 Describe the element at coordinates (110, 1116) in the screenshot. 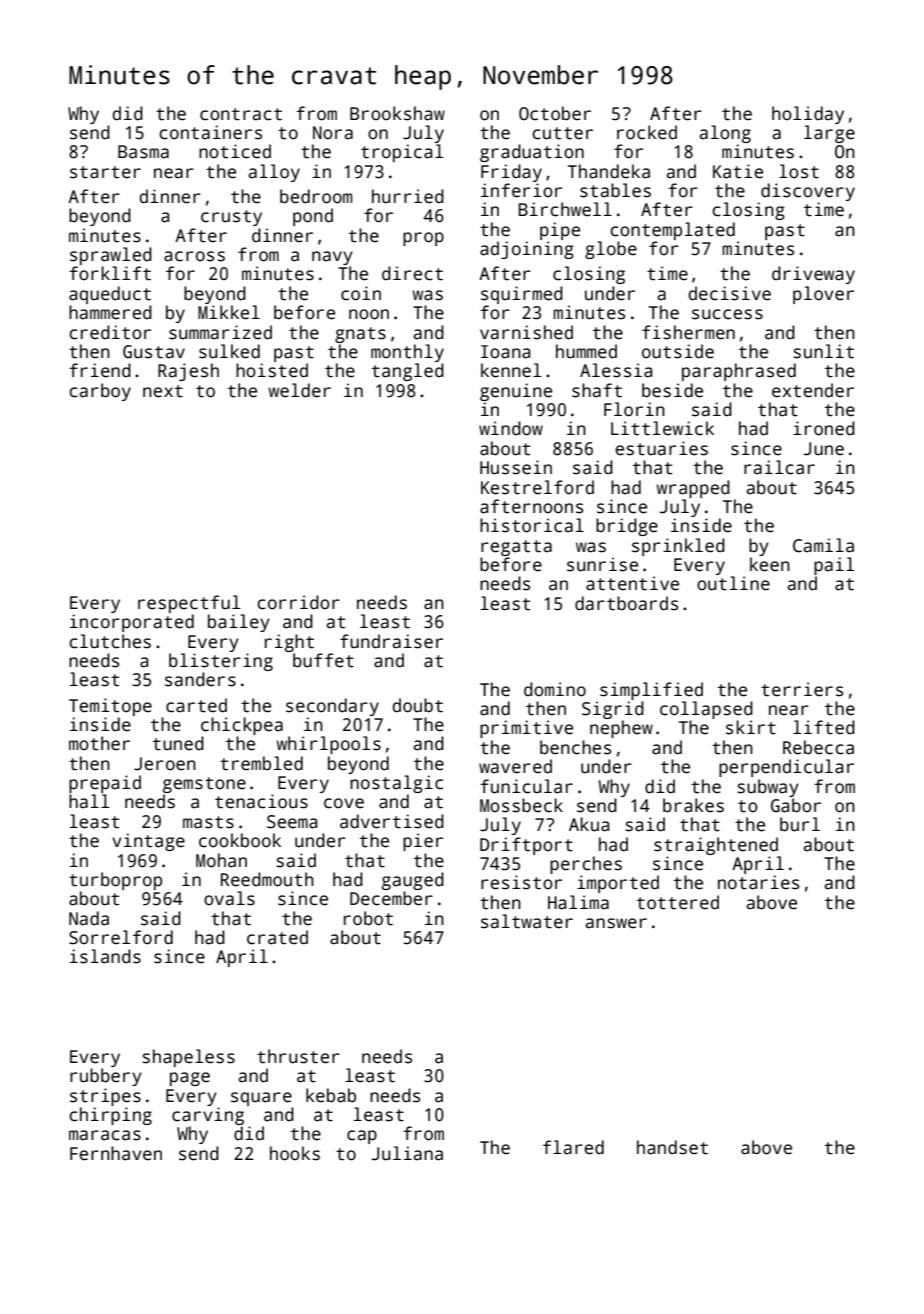

I see `chirping` at that location.
